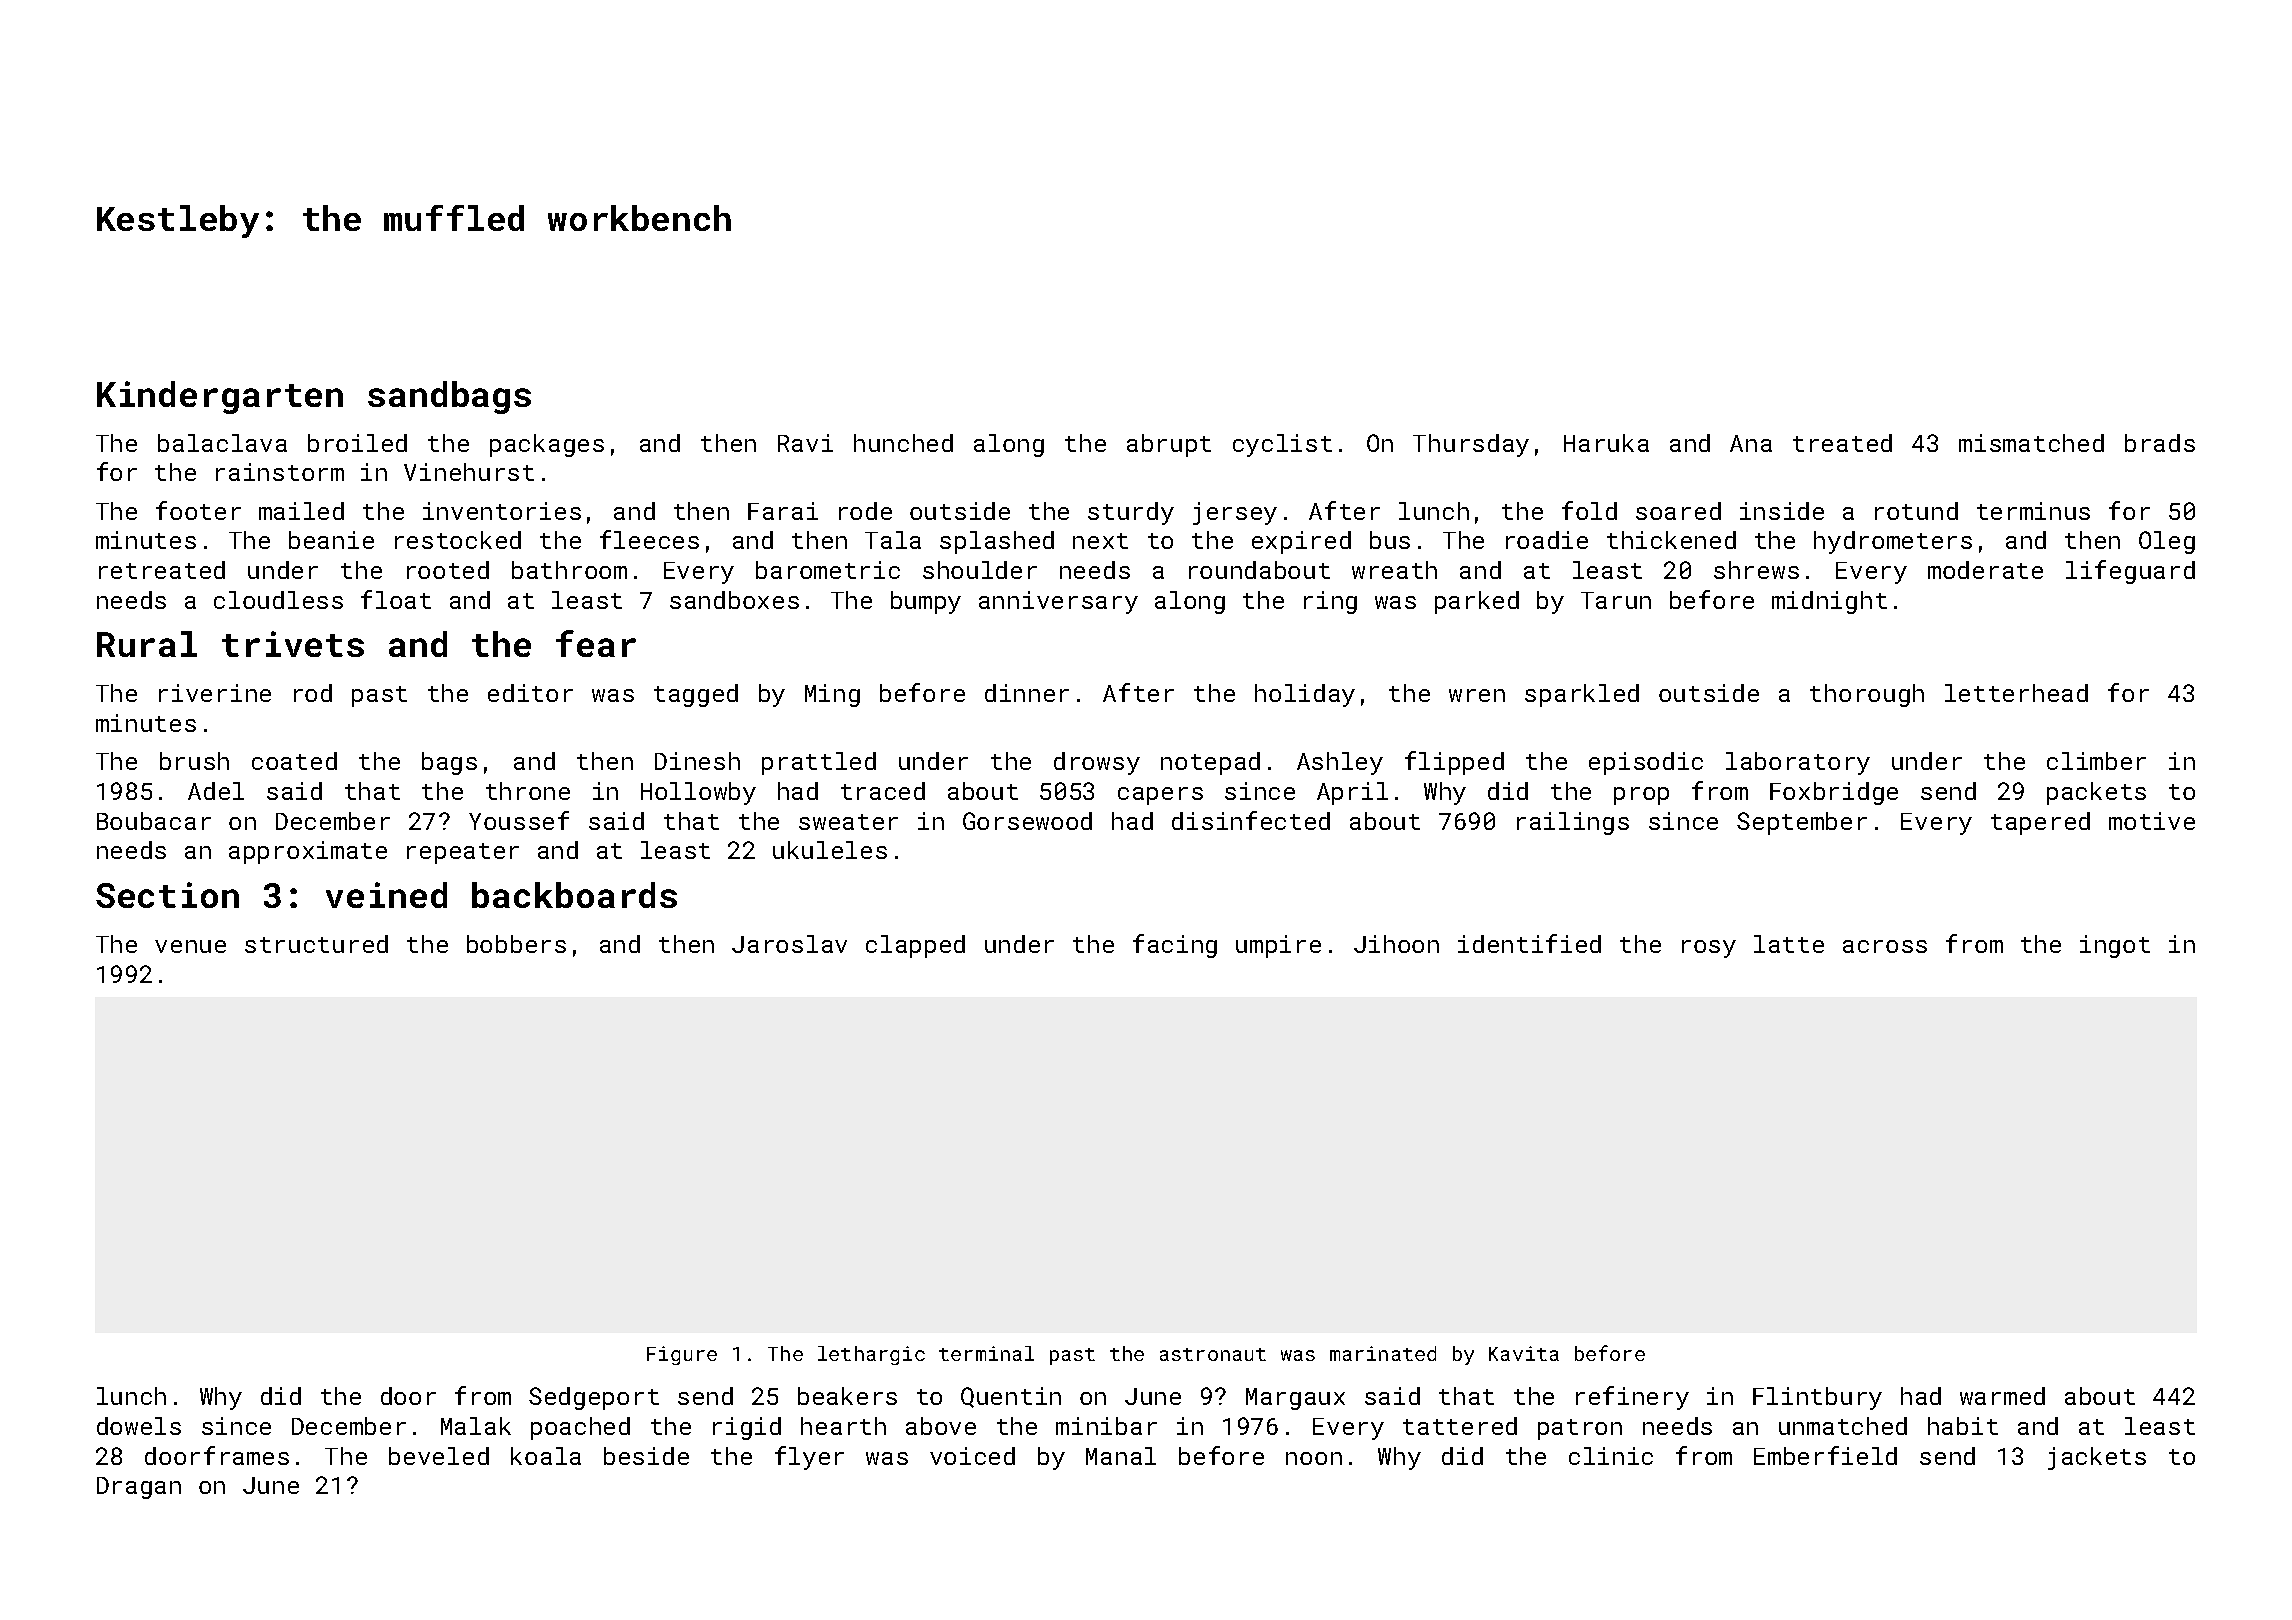  I want to click on bobbers, so click(516, 944).
